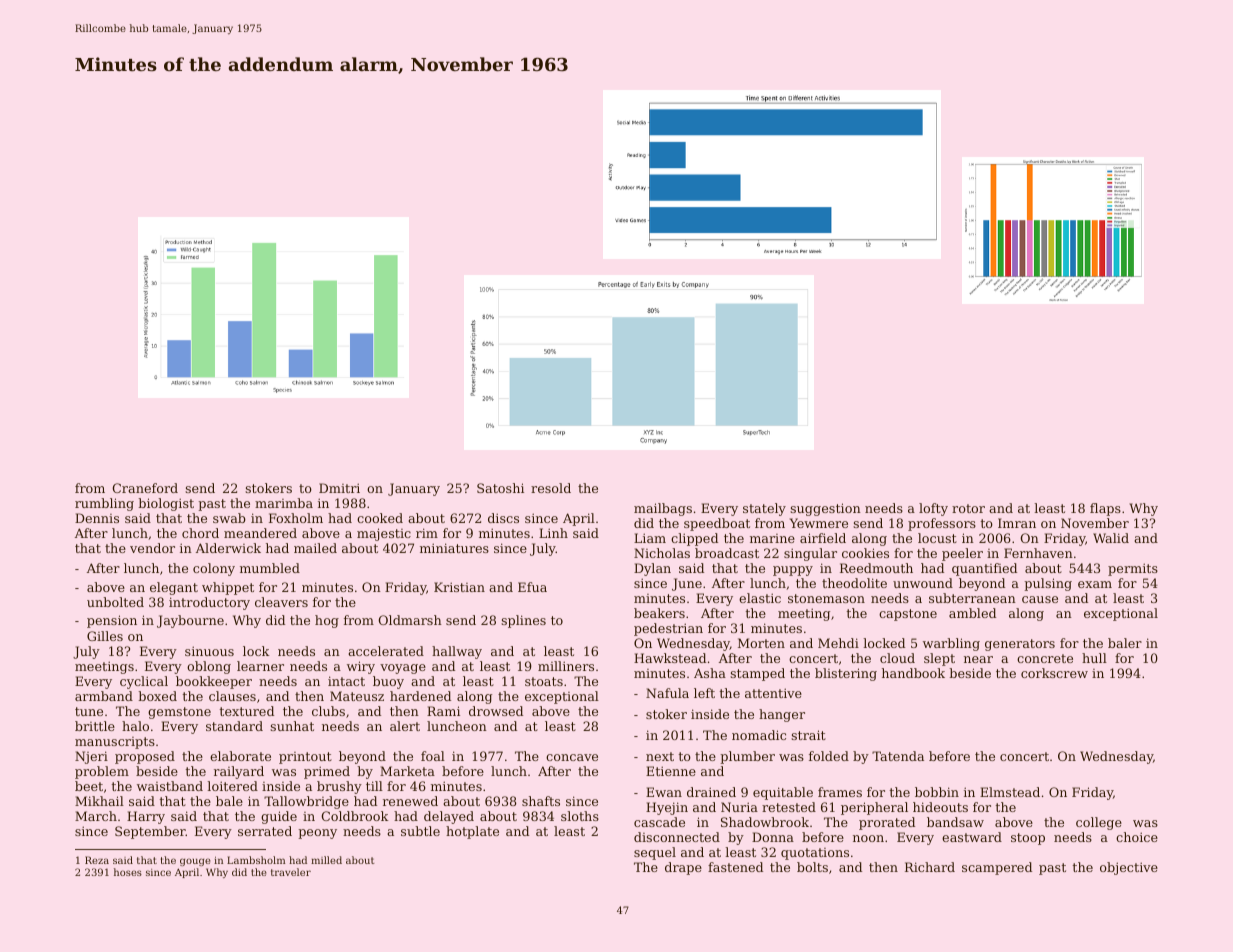 Image resolution: width=1233 pixels, height=952 pixels. What do you see at coordinates (89, 786) in the screenshot?
I see `beet` at bounding box center [89, 786].
